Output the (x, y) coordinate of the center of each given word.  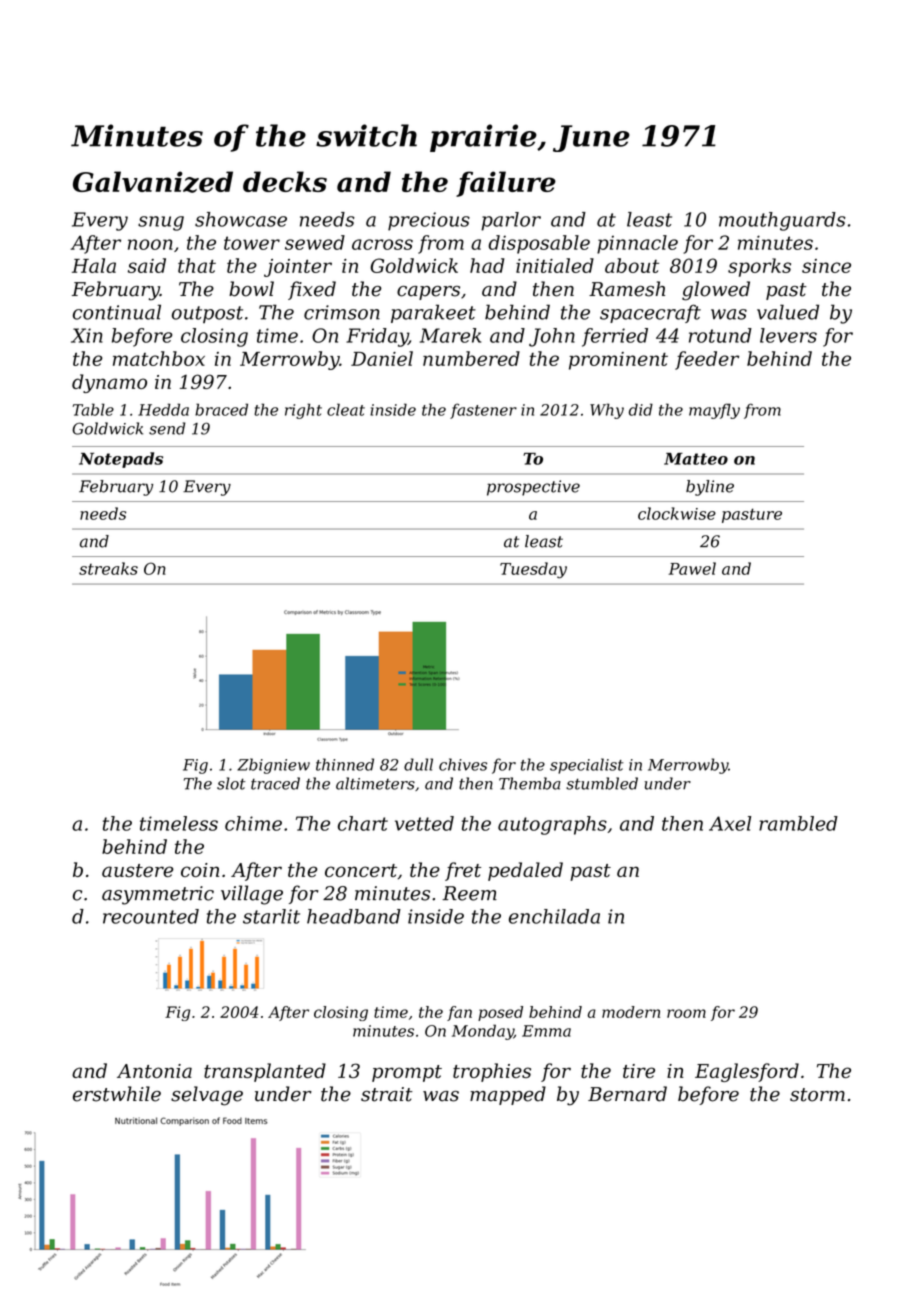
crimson (342, 312)
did (641, 409)
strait (387, 1094)
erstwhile (117, 1094)
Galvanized (153, 182)
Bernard (627, 1094)
